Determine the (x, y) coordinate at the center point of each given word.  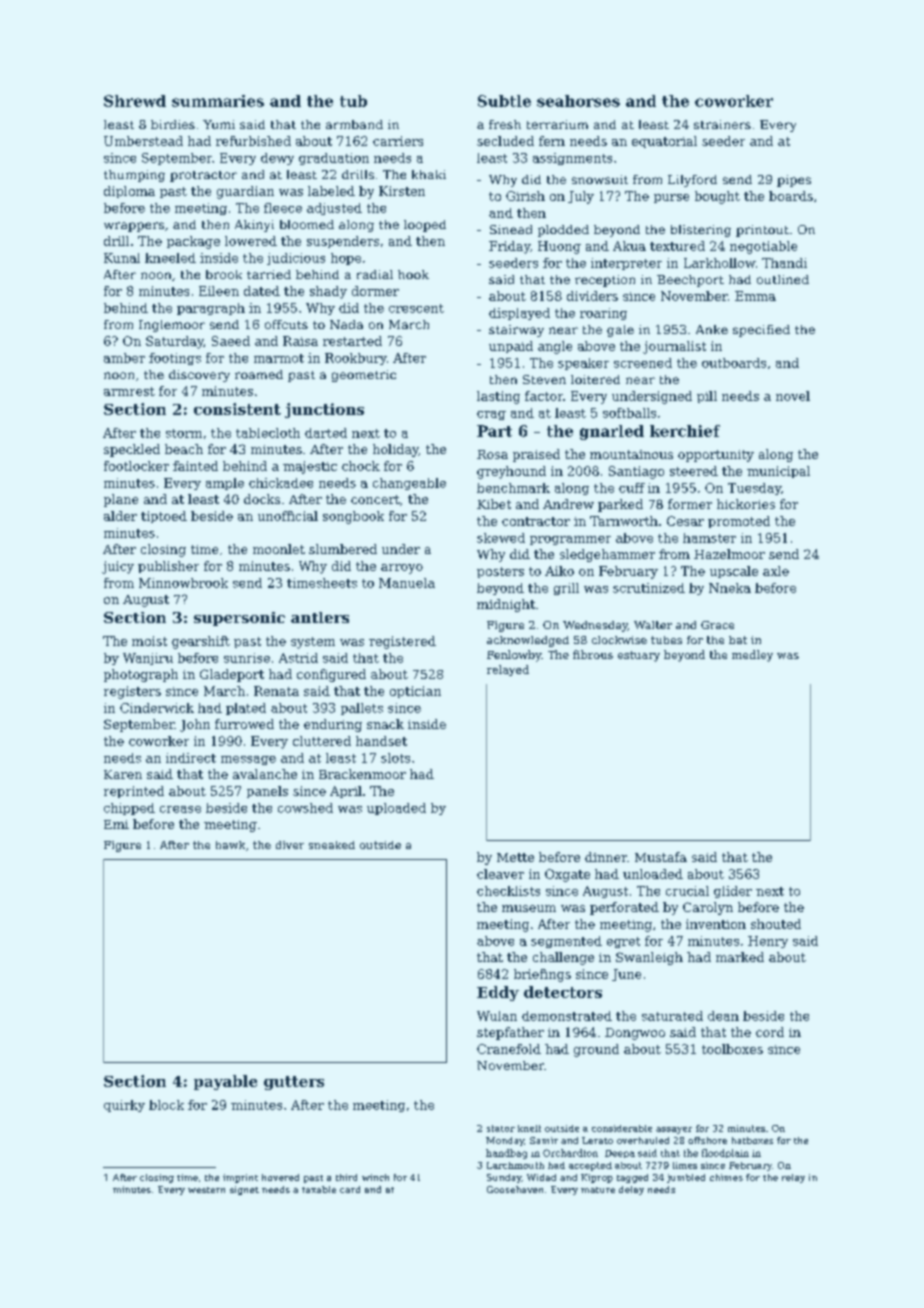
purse (671, 198)
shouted (776, 924)
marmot (279, 358)
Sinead (511, 229)
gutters (294, 1083)
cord (770, 1032)
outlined (783, 279)
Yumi (219, 124)
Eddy (498, 993)
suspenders (343, 242)
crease (180, 809)
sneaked (332, 845)
